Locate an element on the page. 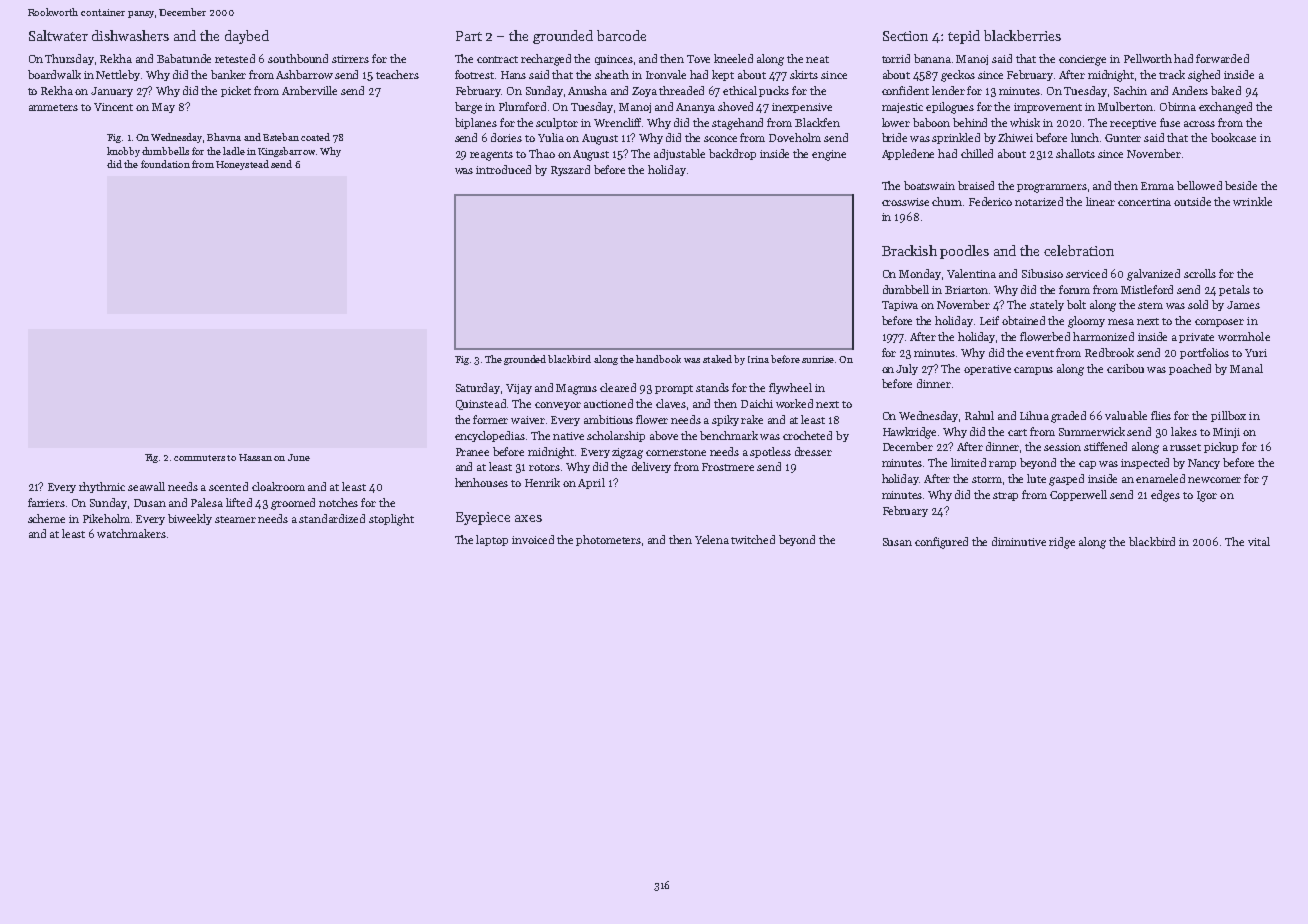  foundation is located at coordinates (165, 164).
